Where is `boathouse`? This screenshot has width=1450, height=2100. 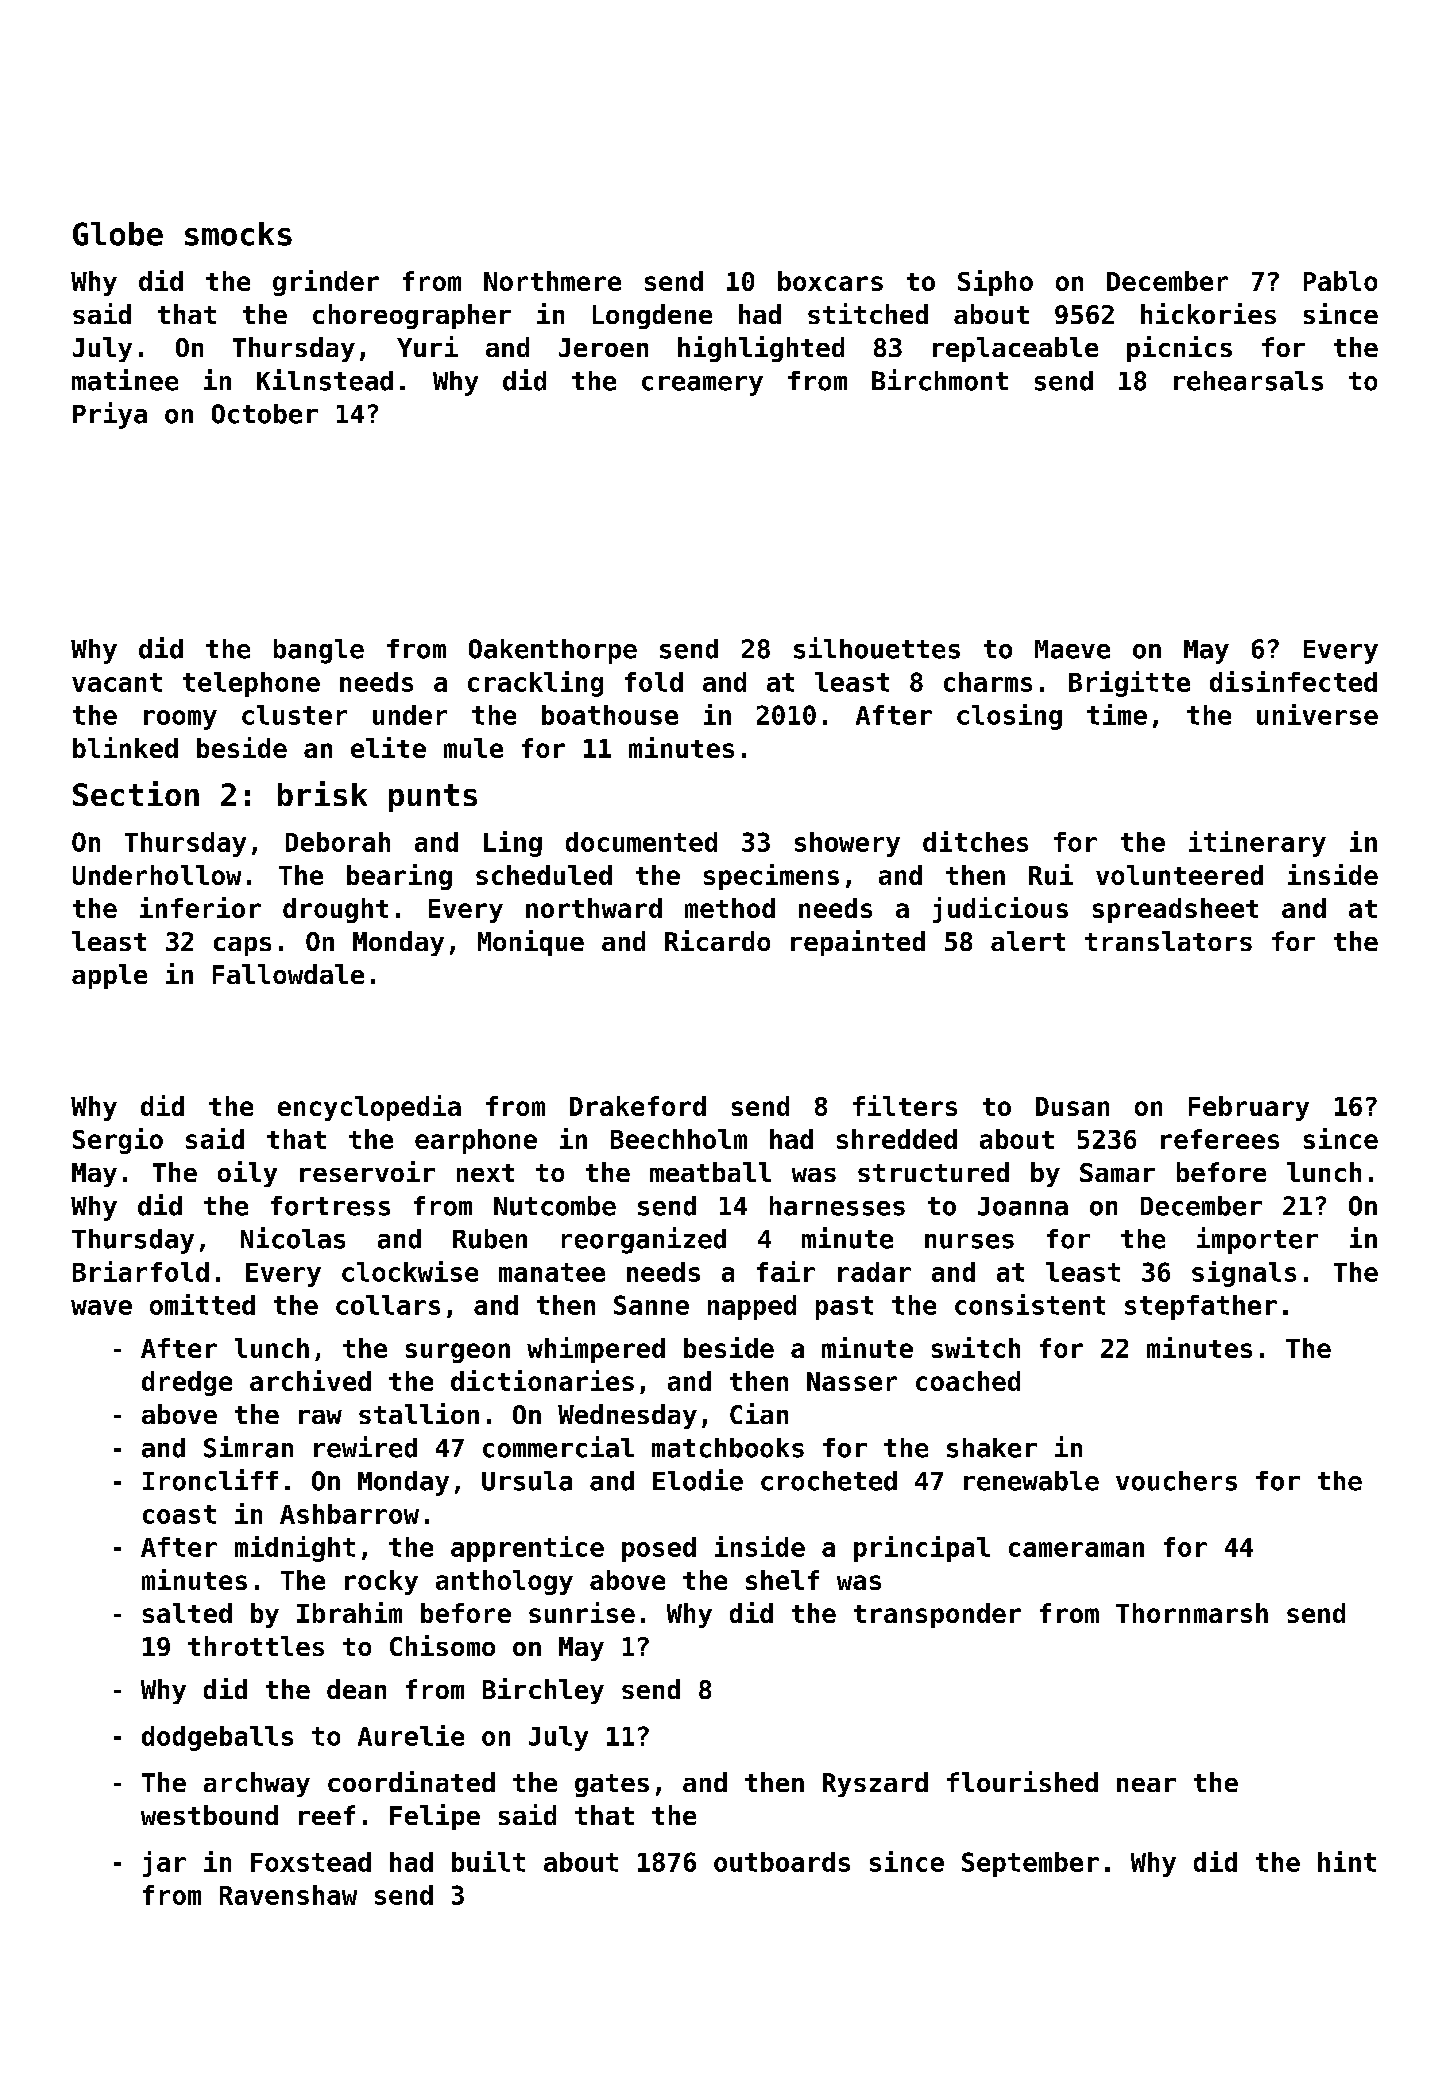
boathouse is located at coordinates (610, 715).
